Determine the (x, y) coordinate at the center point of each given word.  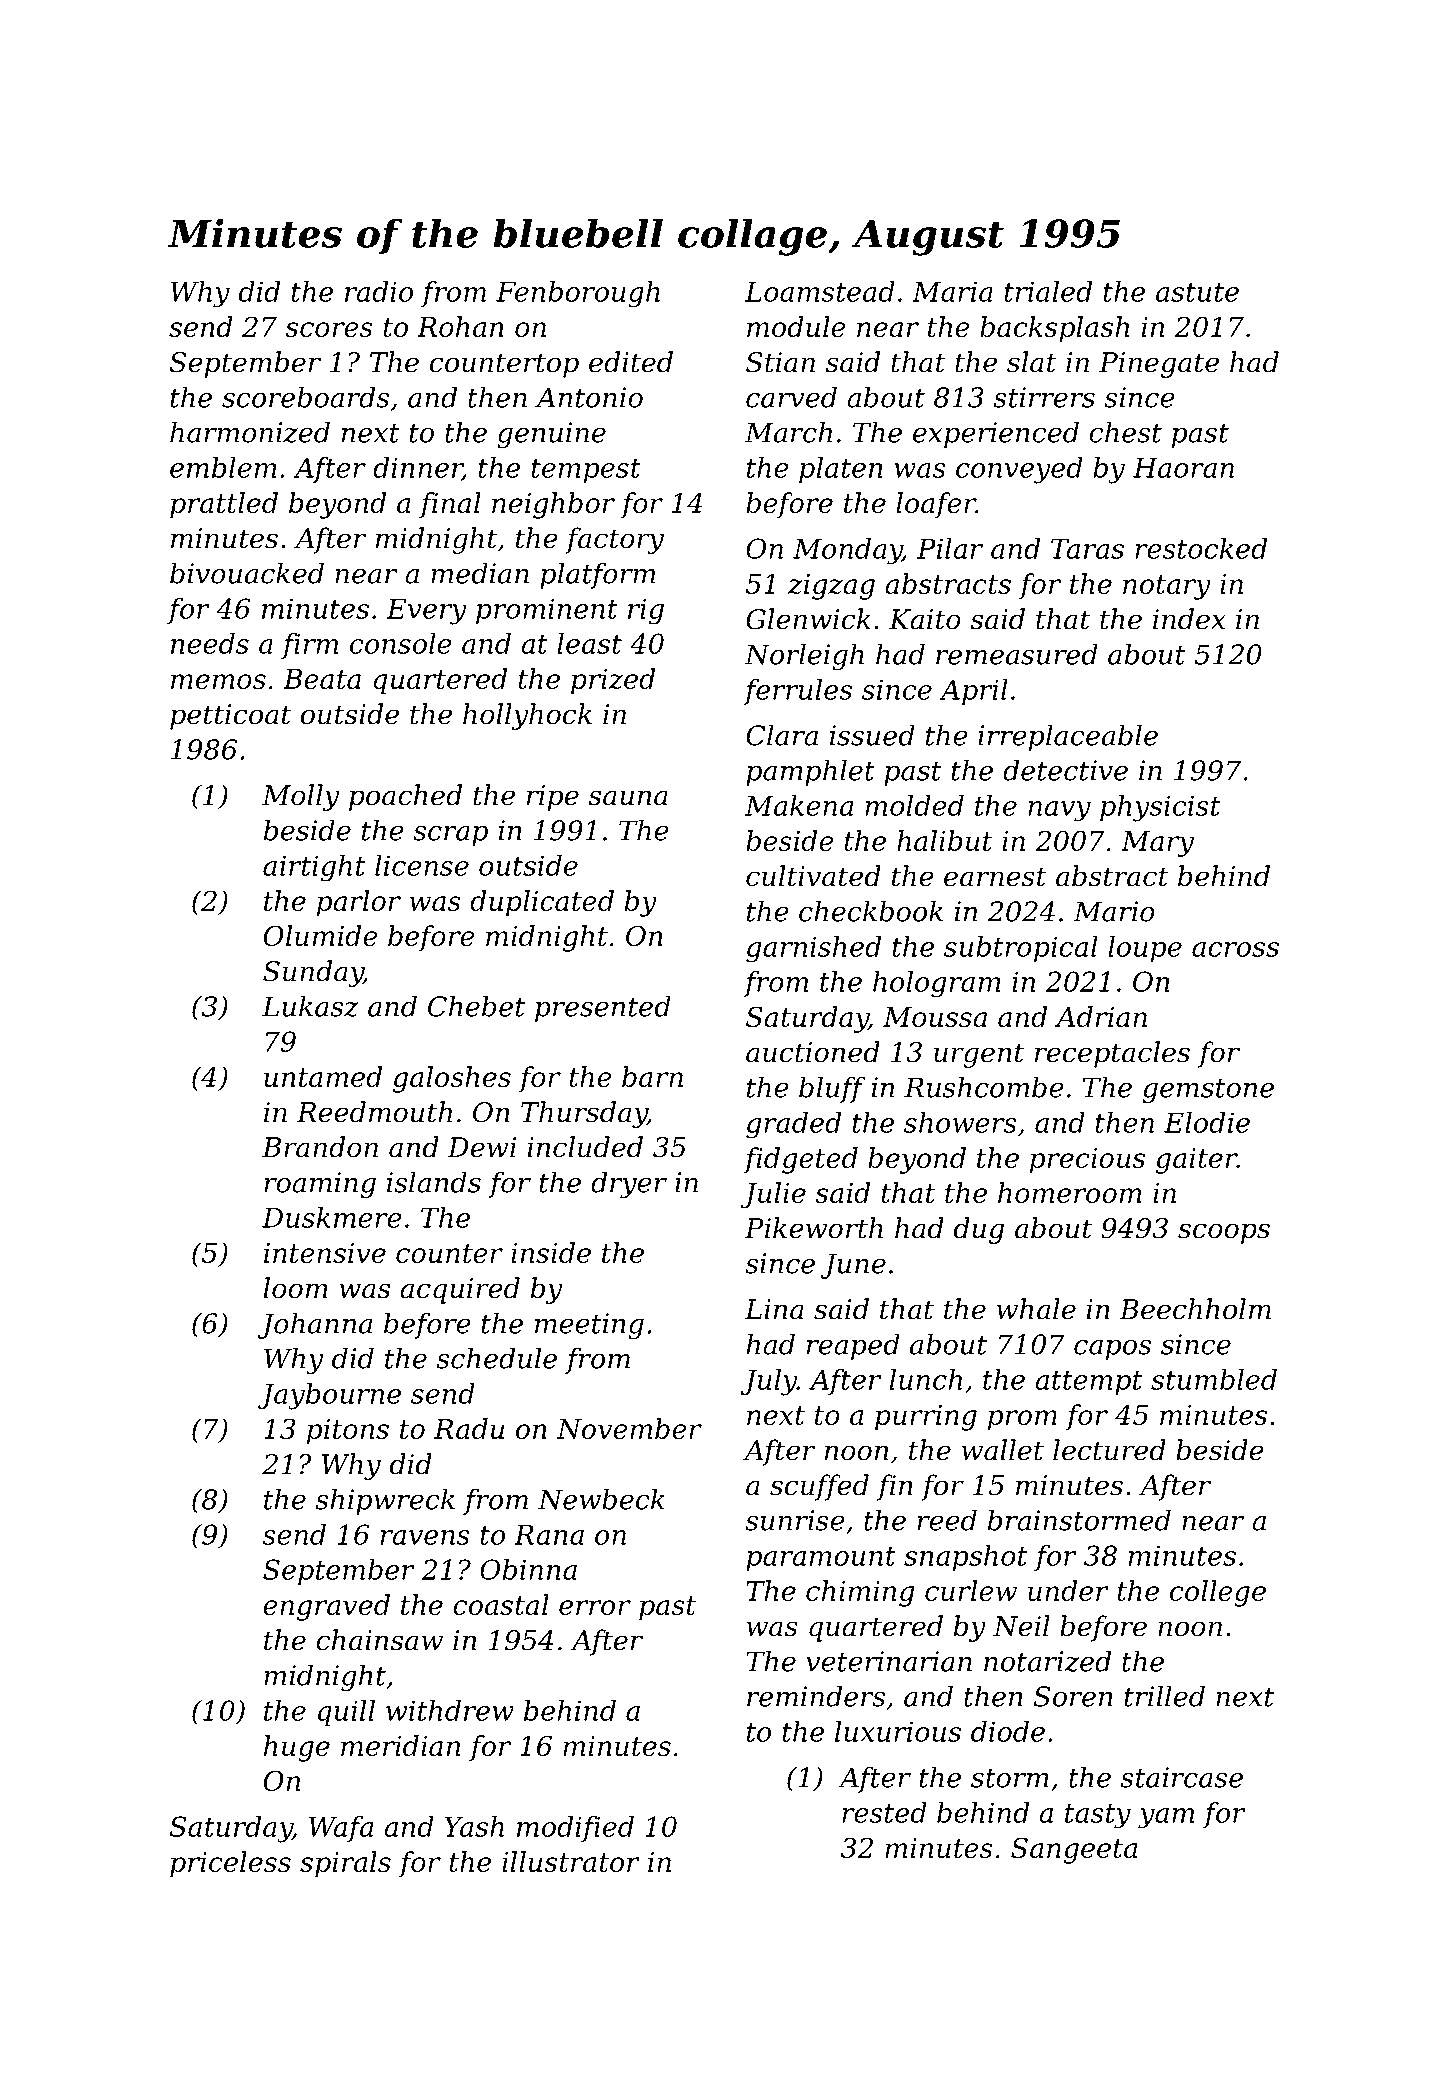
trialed (1048, 291)
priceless (230, 1864)
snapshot (965, 1558)
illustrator (571, 1861)
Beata (322, 679)
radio (379, 291)
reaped (853, 1346)
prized (613, 681)
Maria (952, 291)
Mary (1157, 844)
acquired (460, 1290)
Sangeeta (1074, 1850)
